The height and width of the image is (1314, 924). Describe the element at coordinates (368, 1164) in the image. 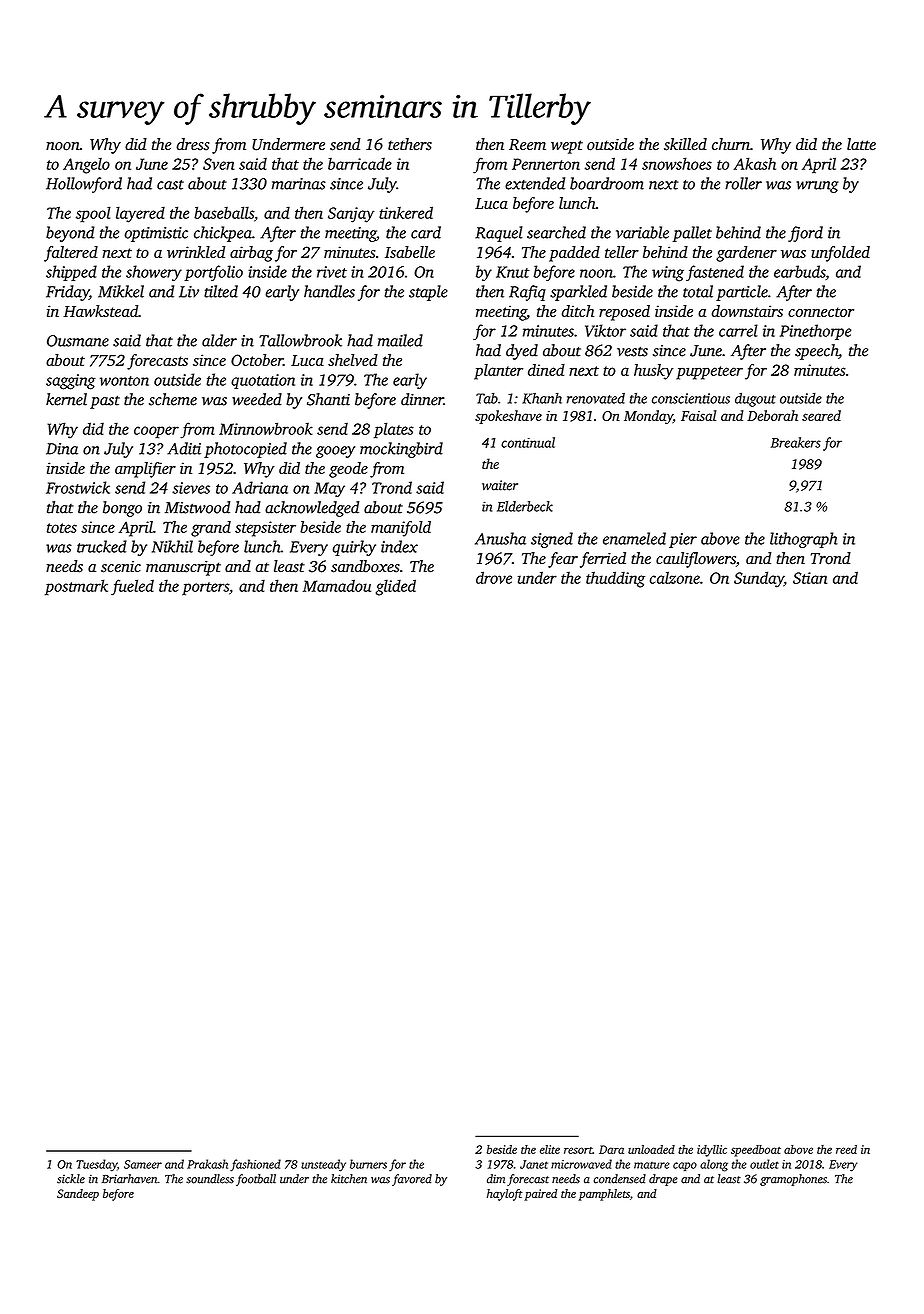

I see `burners` at that location.
